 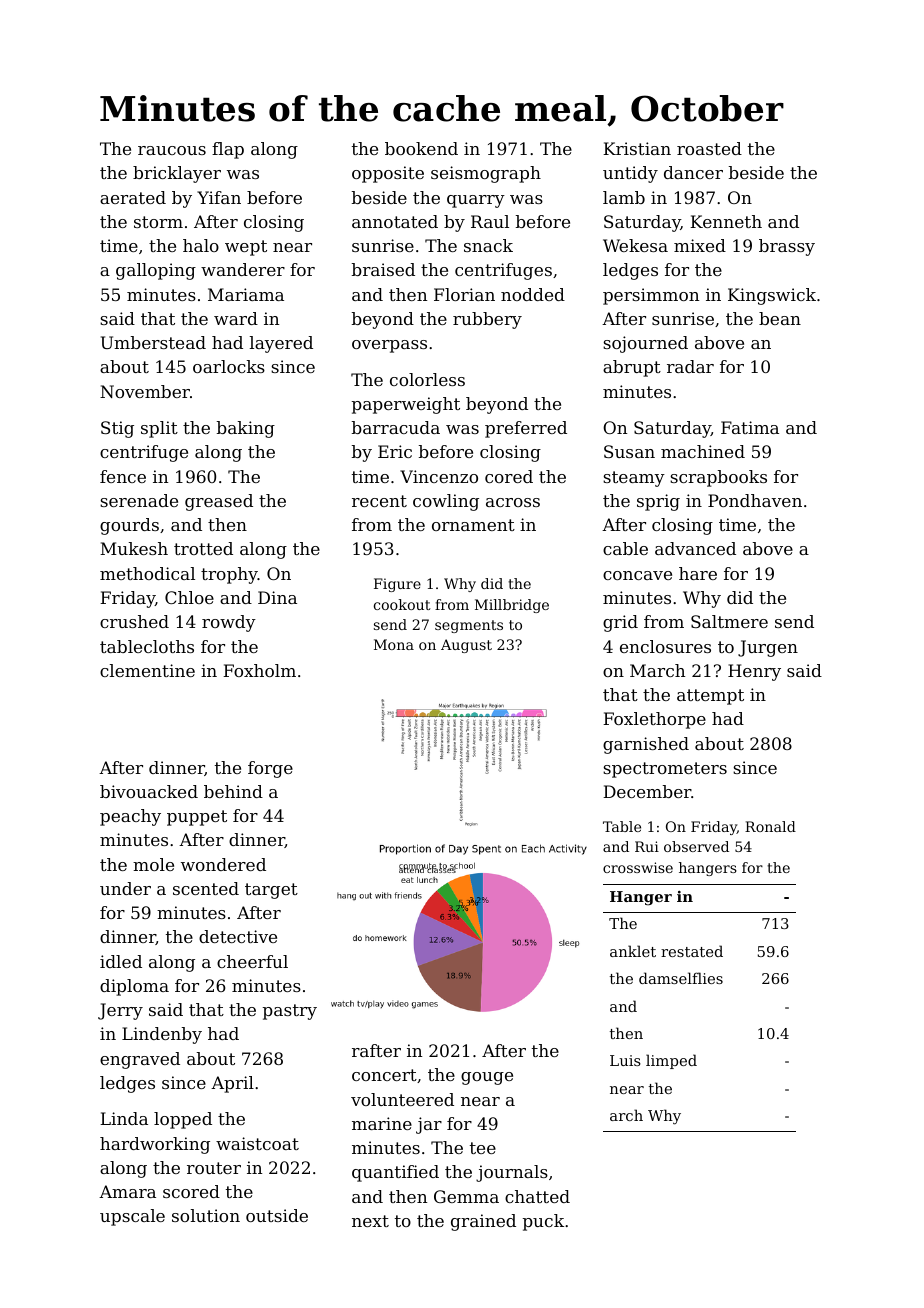 What do you see at coordinates (290, 1012) in the screenshot?
I see `pastry` at bounding box center [290, 1012].
